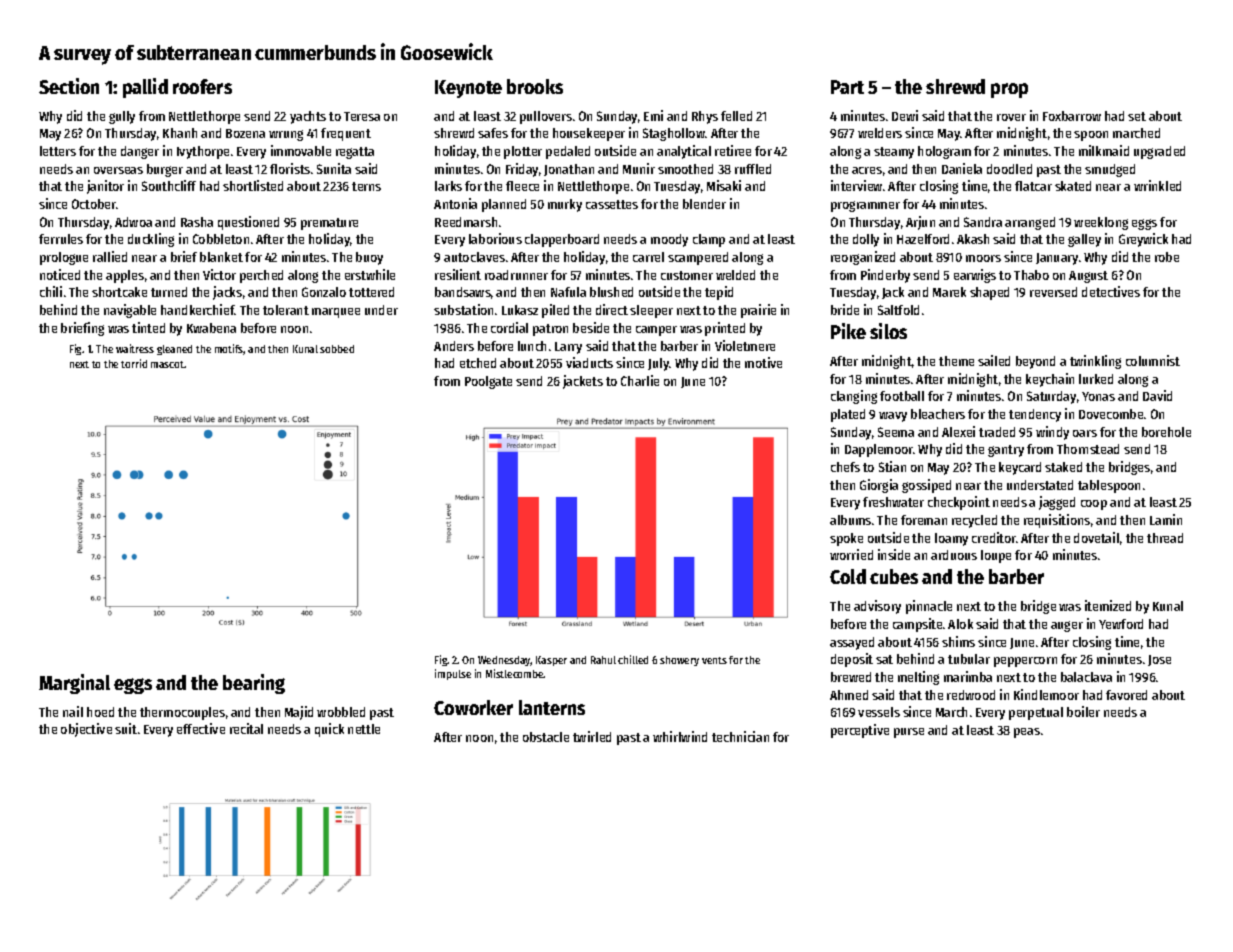 This document has height=952, width=1233. What do you see at coordinates (254, 684) in the document?
I see `bearing` at bounding box center [254, 684].
